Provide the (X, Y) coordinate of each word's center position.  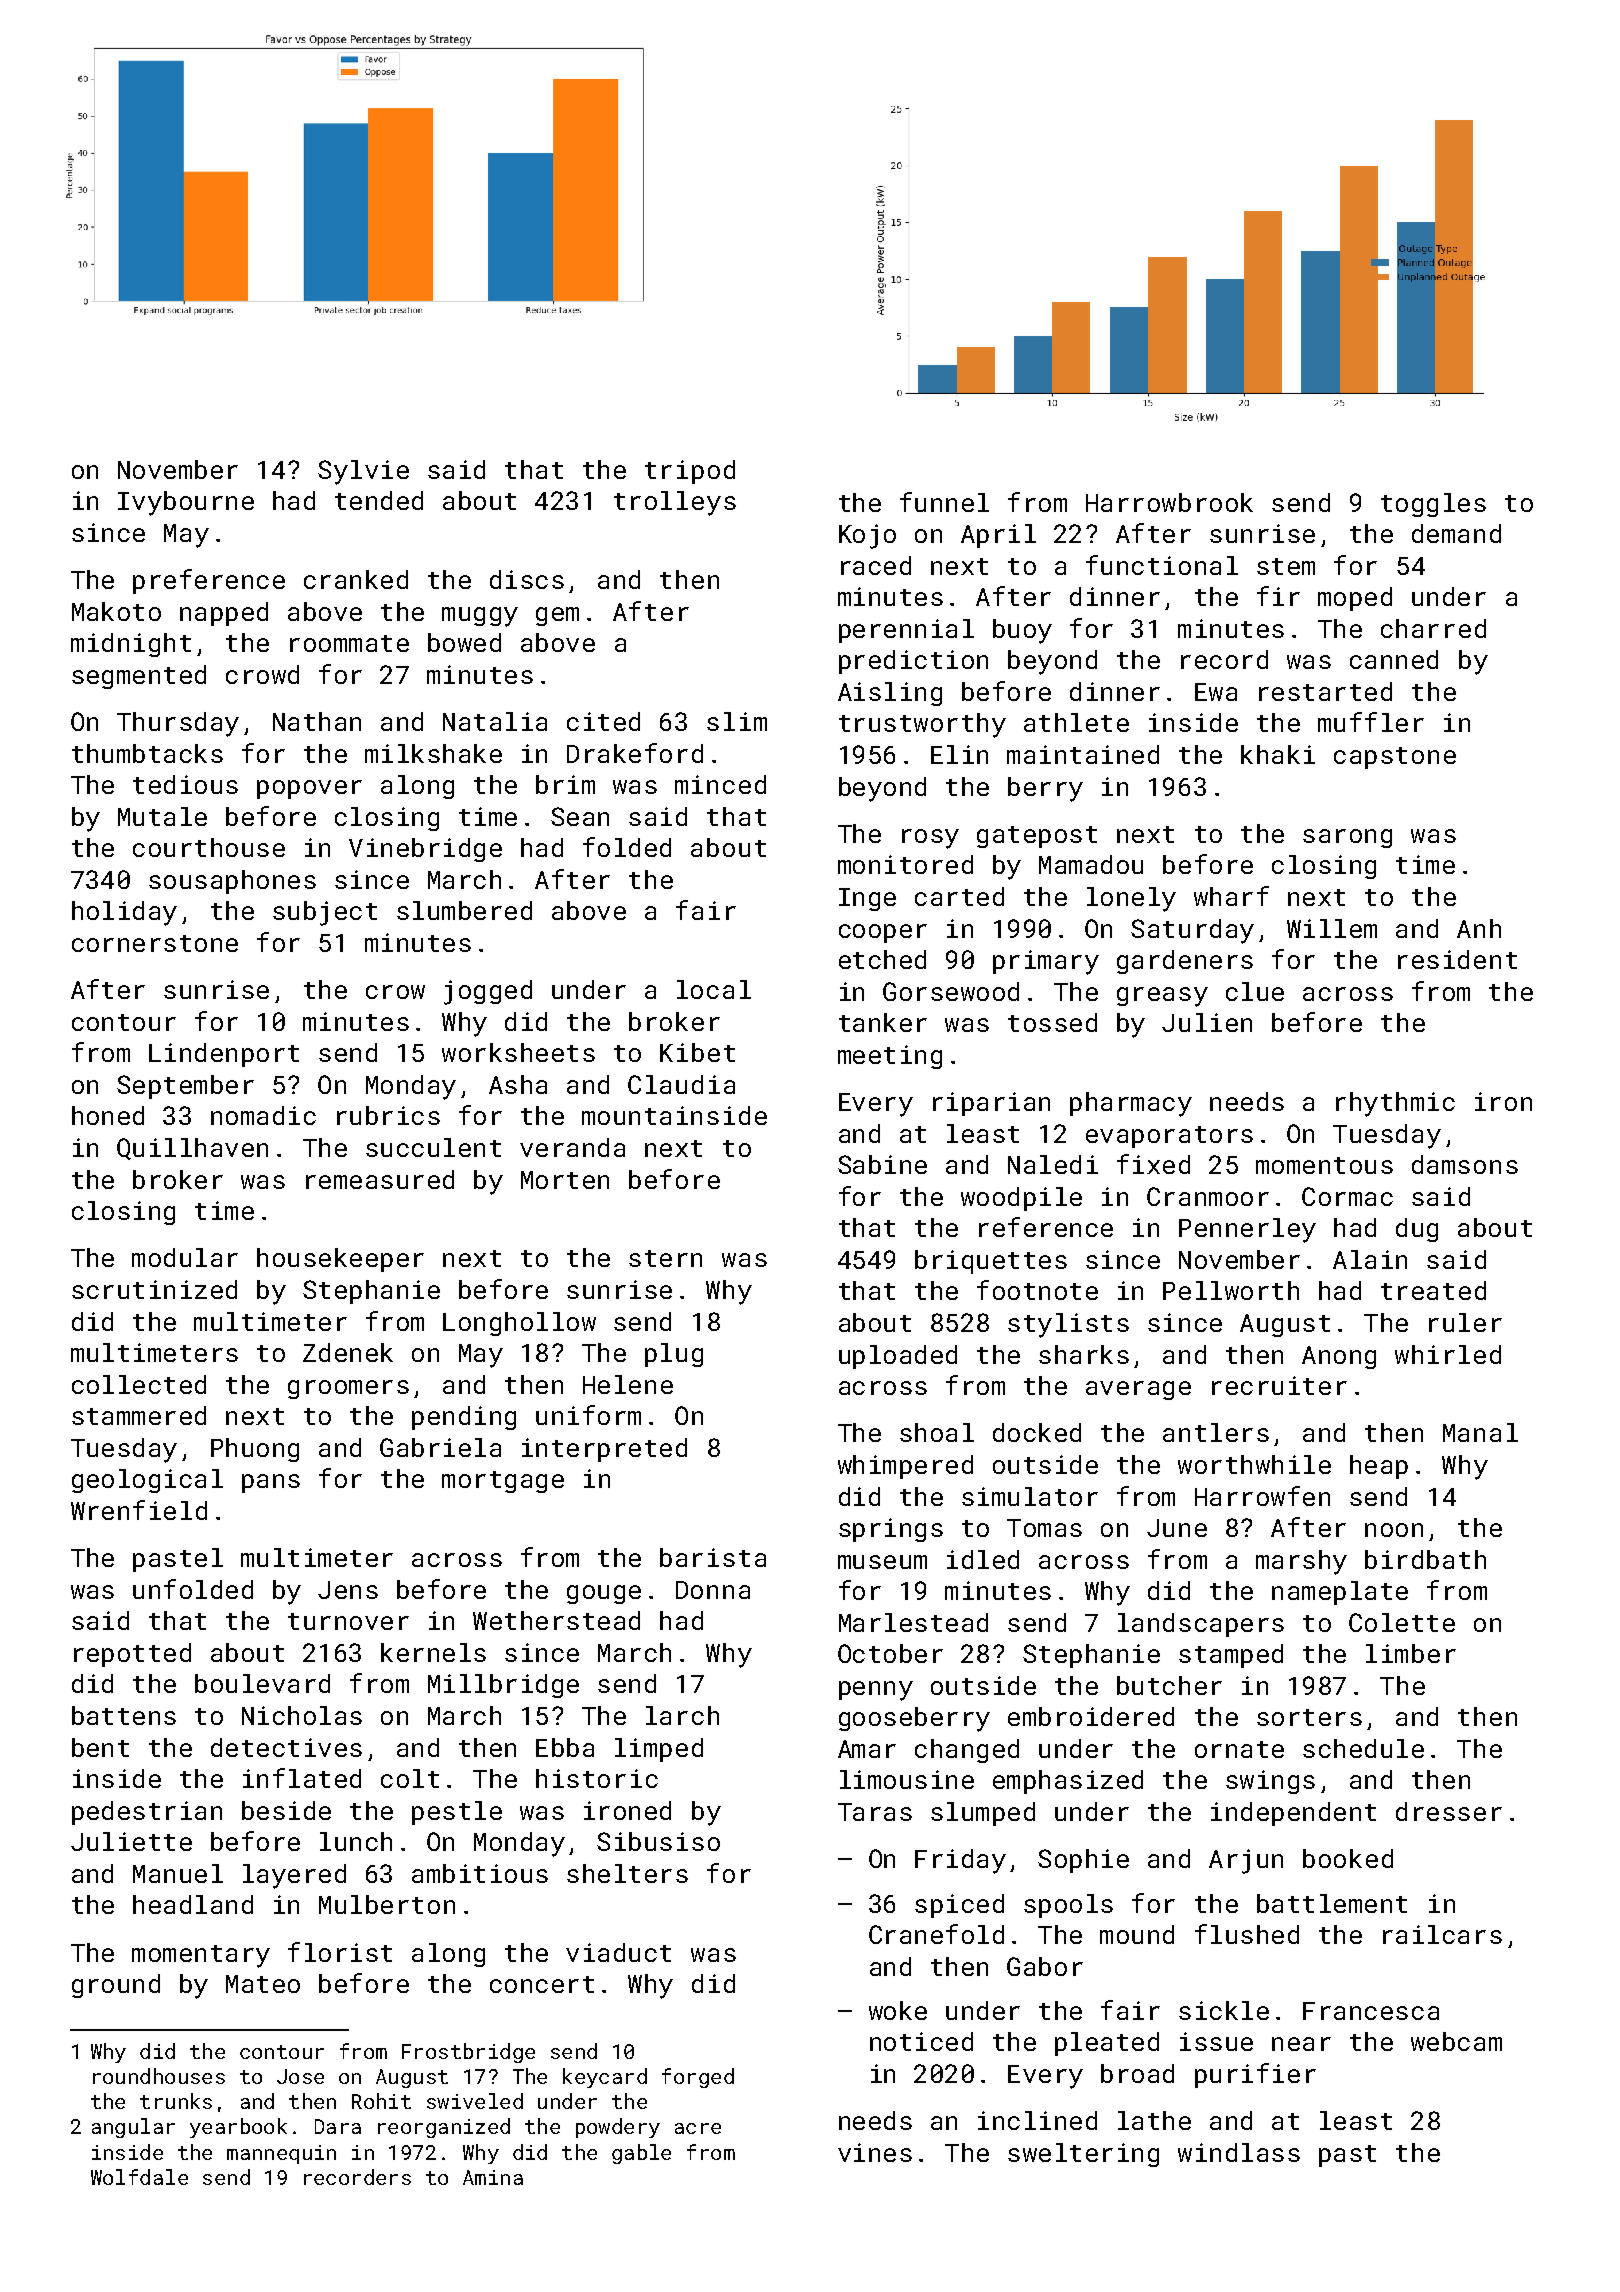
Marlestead (913, 1622)
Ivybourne (186, 503)
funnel (944, 502)
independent (1293, 1814)
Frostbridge (468, 2053)
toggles (1433, 505)
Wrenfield (139, 1510)
